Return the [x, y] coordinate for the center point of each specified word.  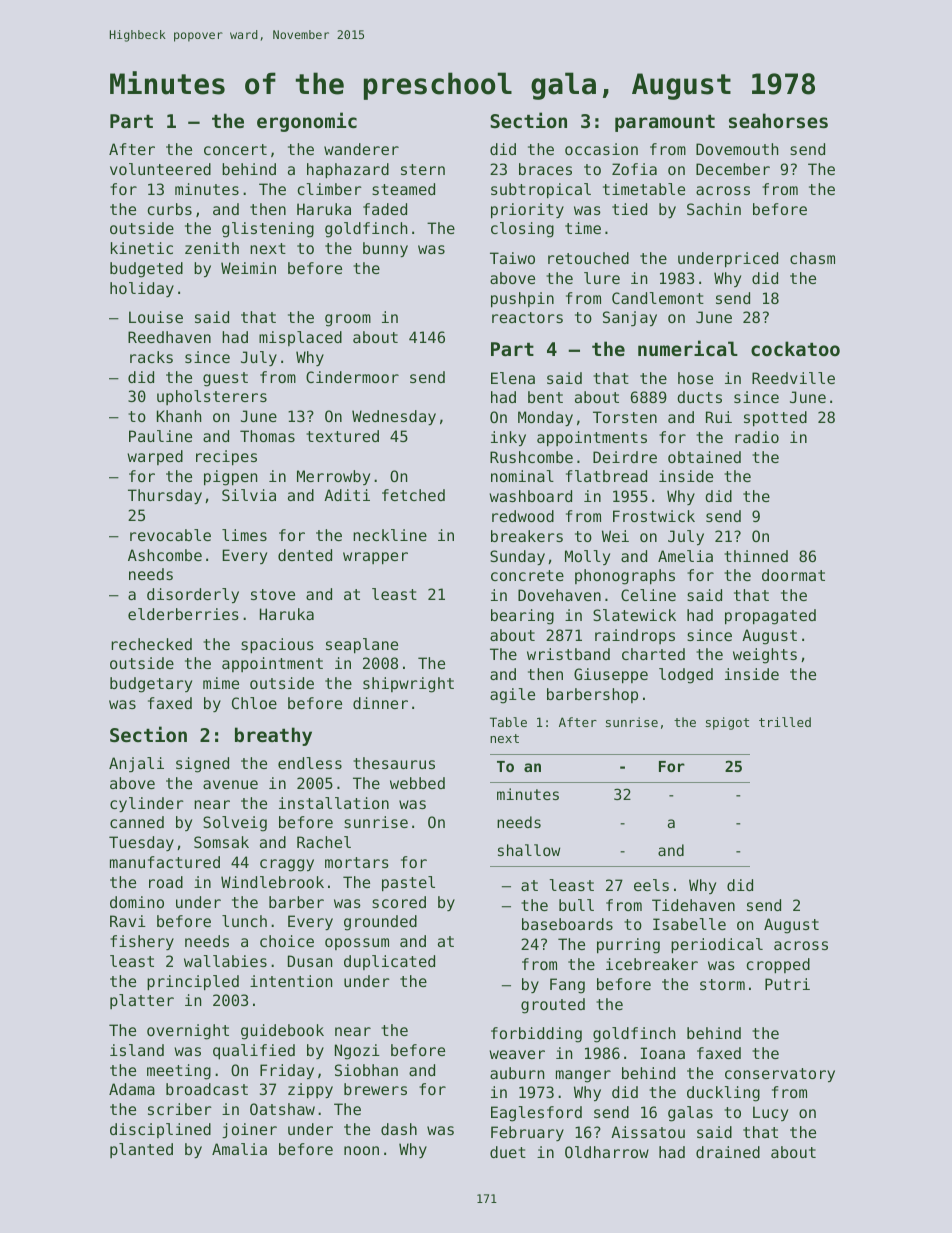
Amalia [239, 1149]
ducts [699, 397]
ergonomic [307, 122]
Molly [587, 557]
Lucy [770, 1113]
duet [508, 1152]
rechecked [151, 644]
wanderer [361, 149]
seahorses [778, 121]
